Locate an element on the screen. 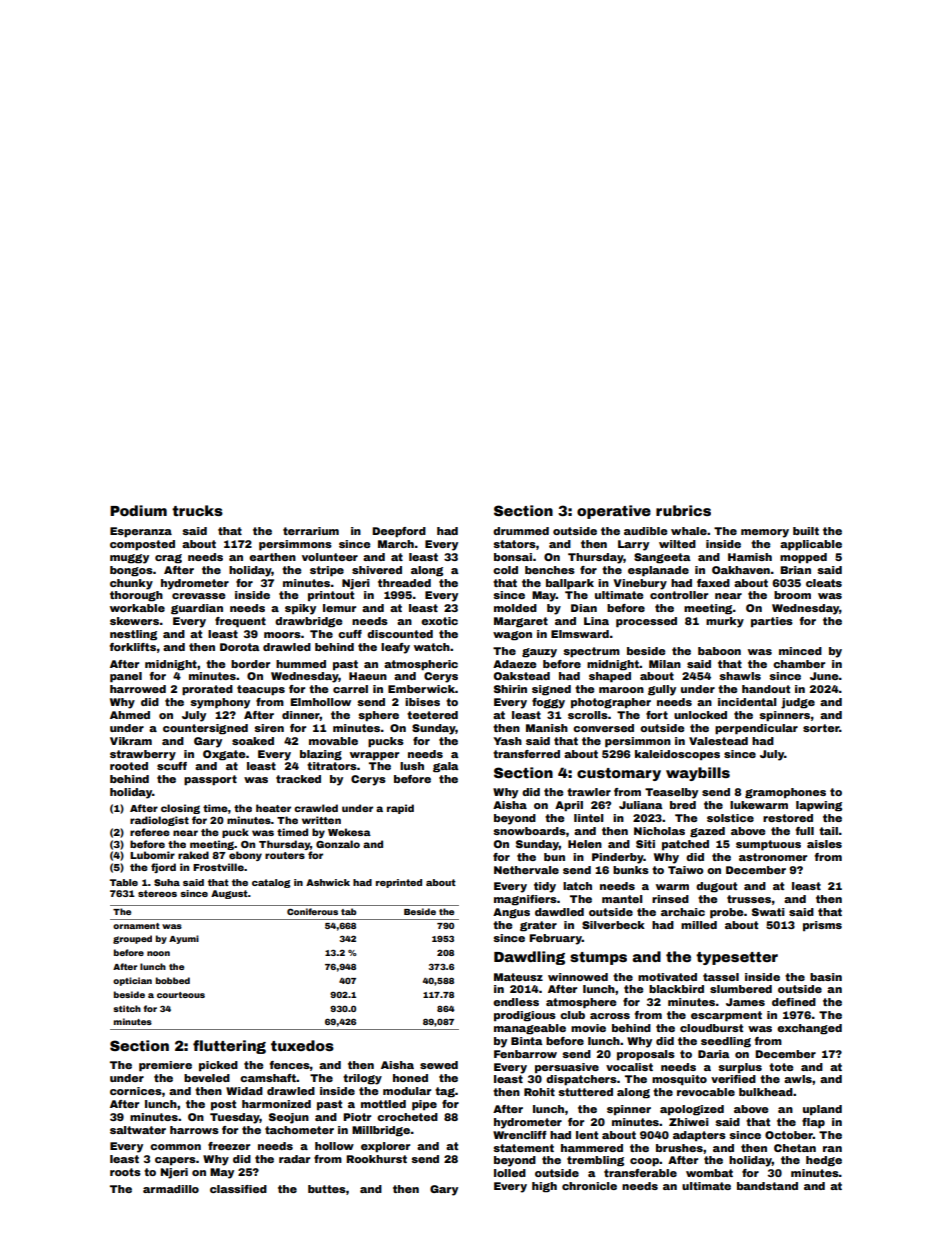 This screenshot has width=952, height=1233. Manish is located at coordinates (547, 728).
